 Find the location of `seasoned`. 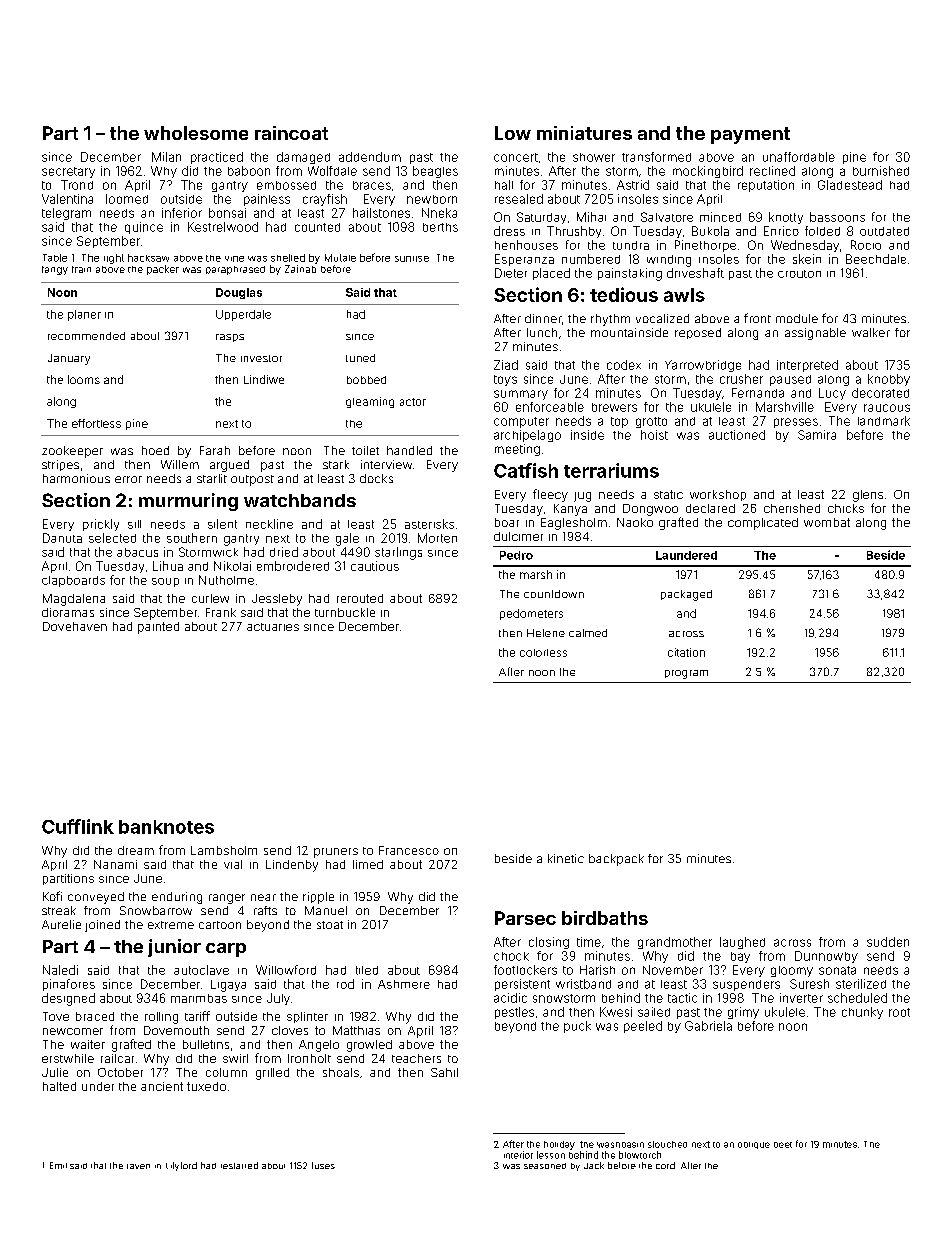

seasoned is located at coordinates (545, 1166).
